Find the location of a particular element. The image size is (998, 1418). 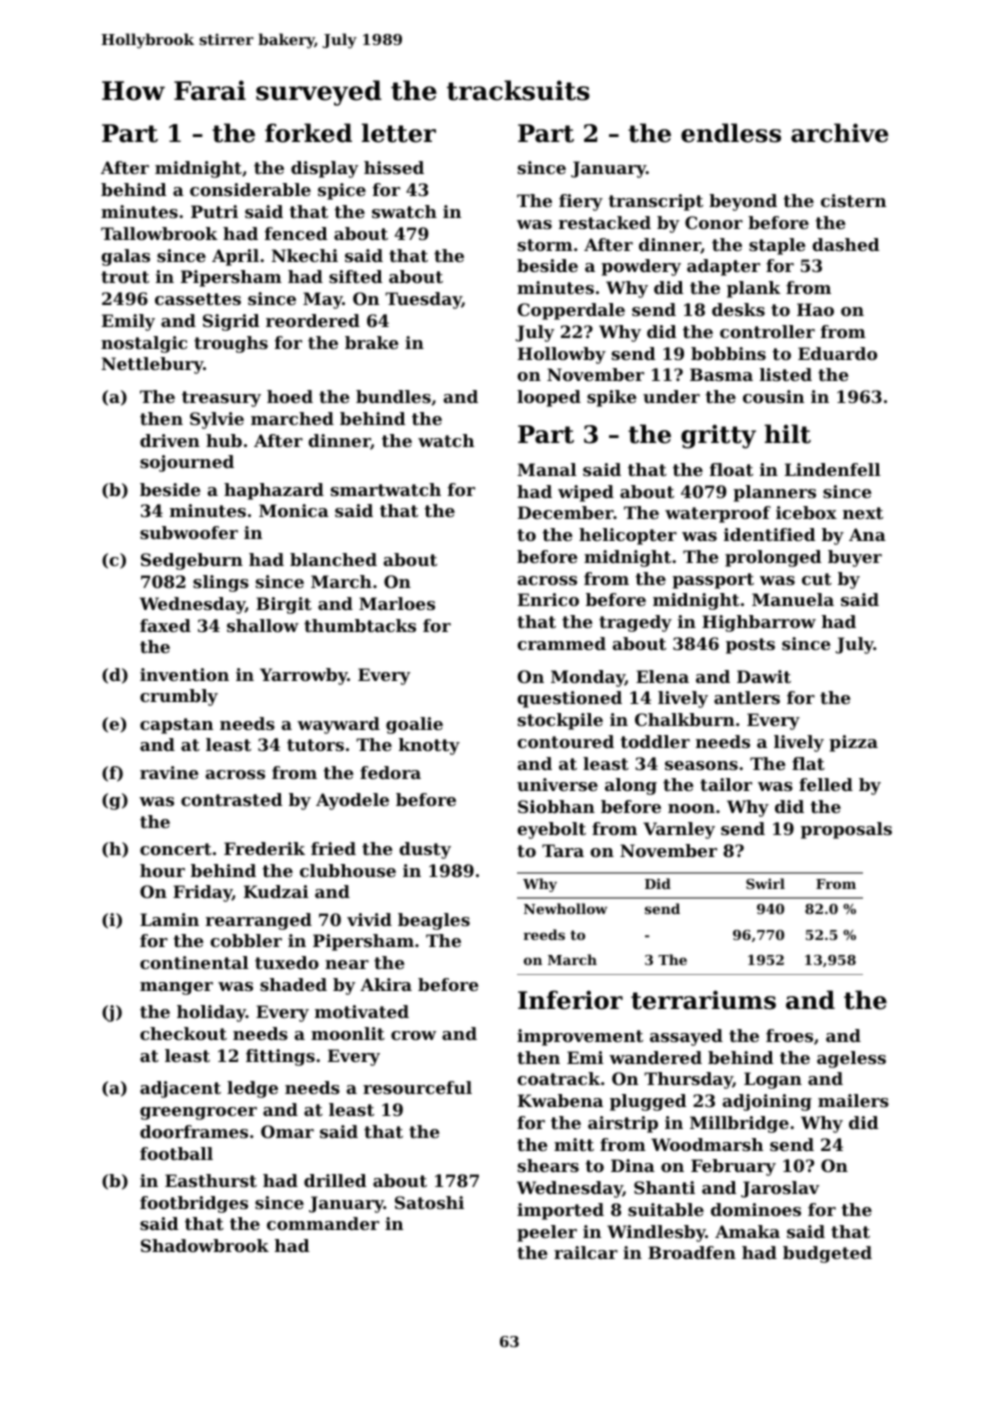

Tallowbrook is located at coordinates (159, 233).
